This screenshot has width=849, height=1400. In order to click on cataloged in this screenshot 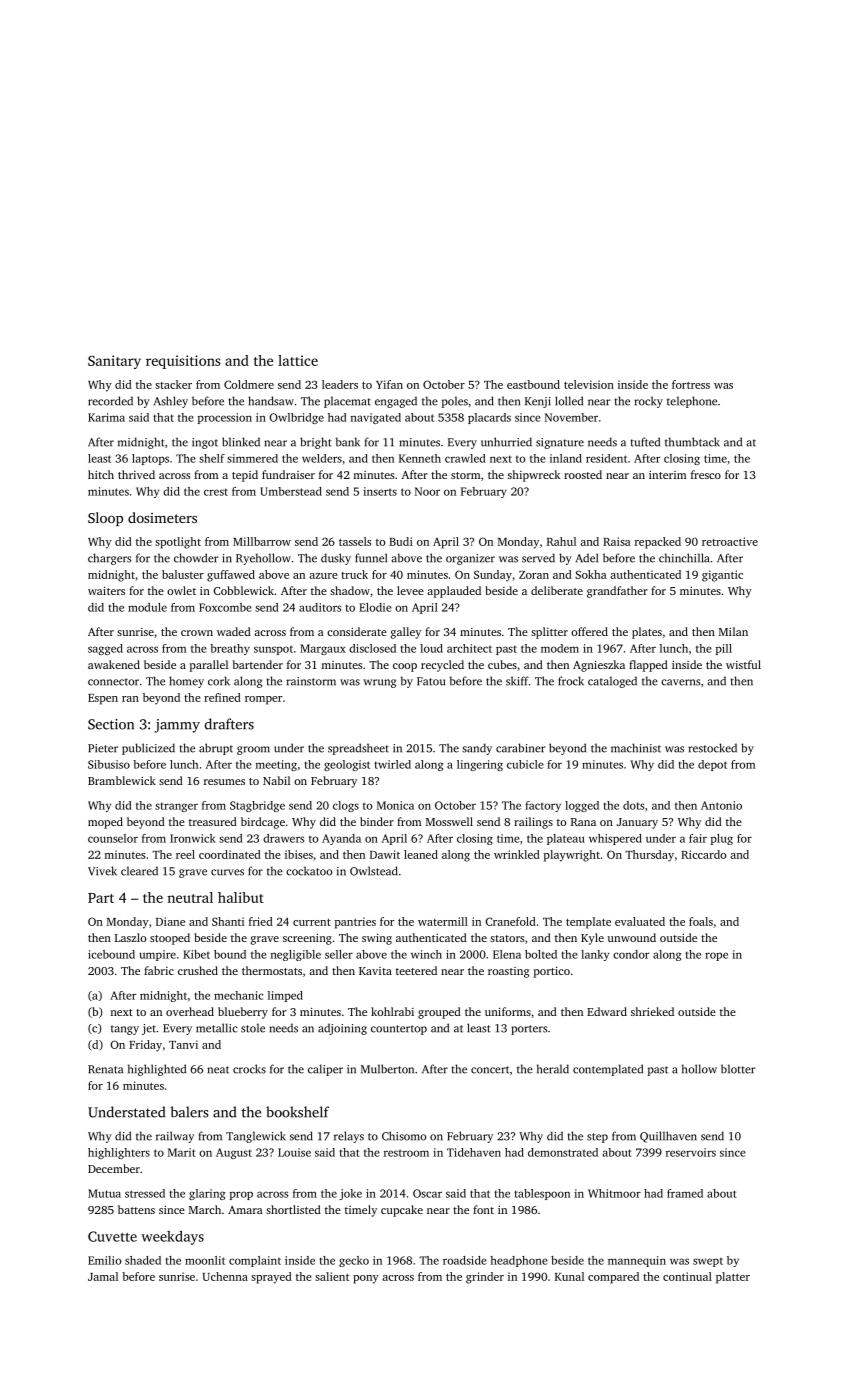, I will do `click(612, 682)`.
